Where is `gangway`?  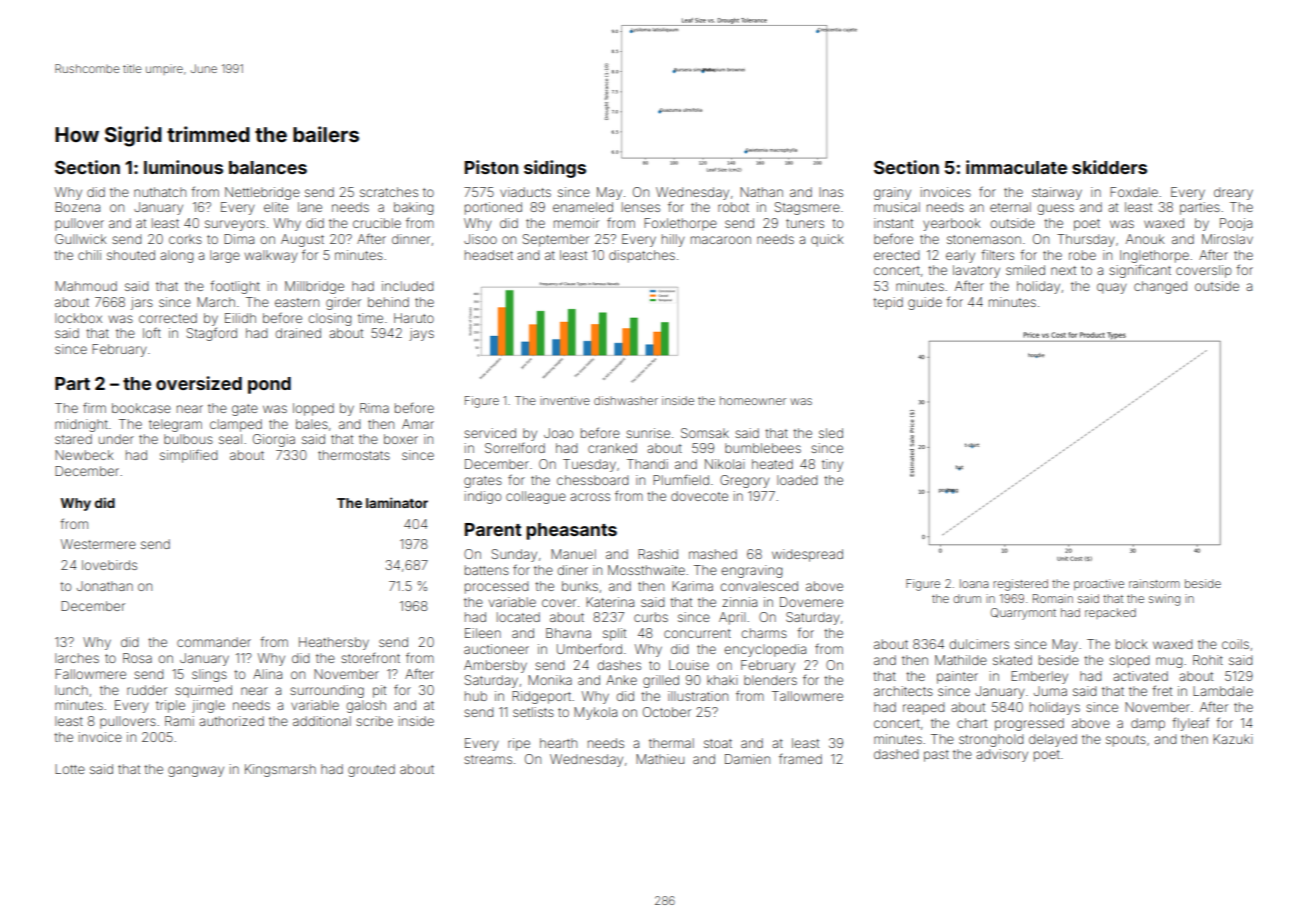 gangway is located at coordinates (196, 771).
